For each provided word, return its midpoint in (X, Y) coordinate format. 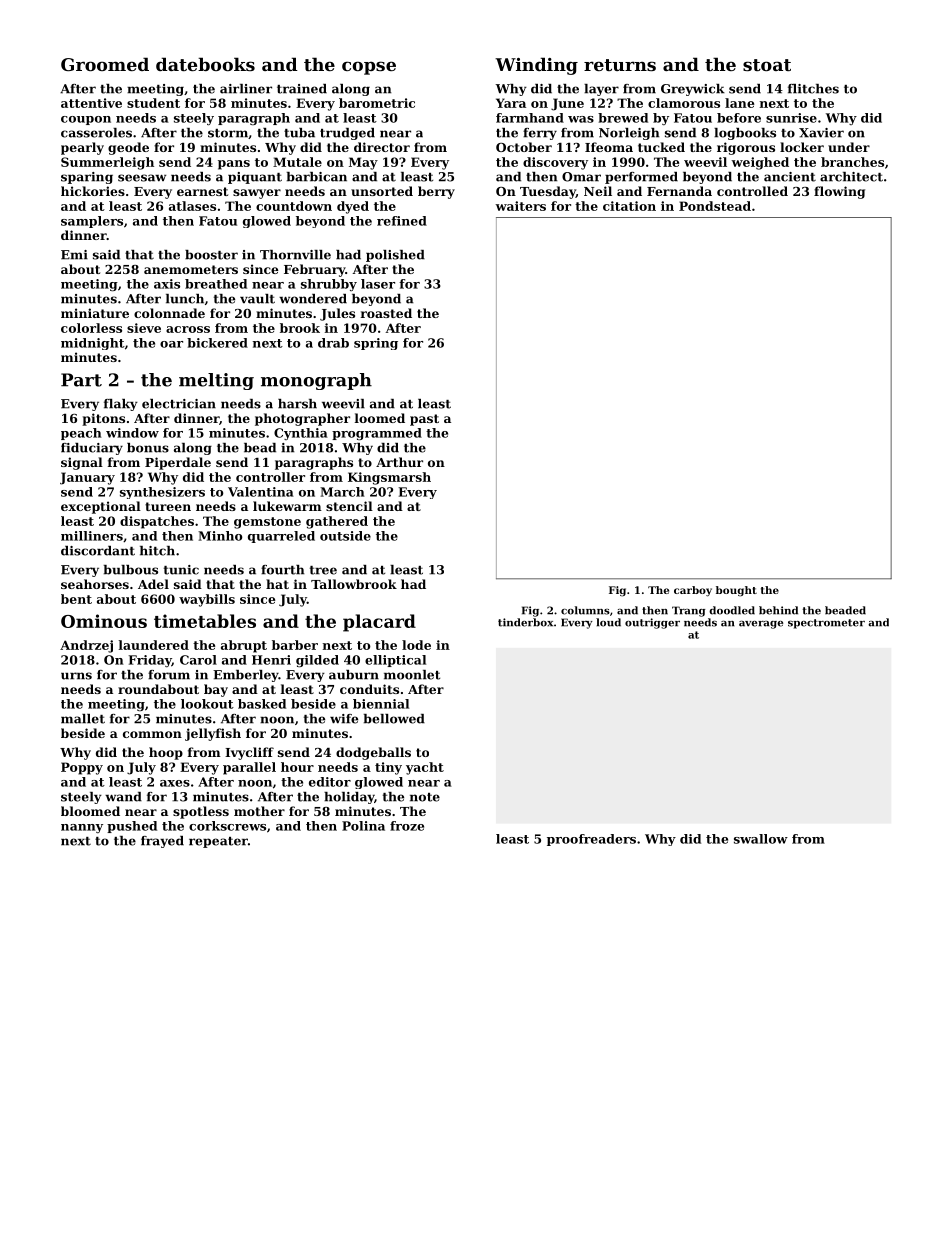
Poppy (82, 768)
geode (128, 148)
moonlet (412, 675)
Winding (536, 66)
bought (736, 591)
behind (778, 610)
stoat (767, 65)
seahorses (95, 584)
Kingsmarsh (389, 478)
